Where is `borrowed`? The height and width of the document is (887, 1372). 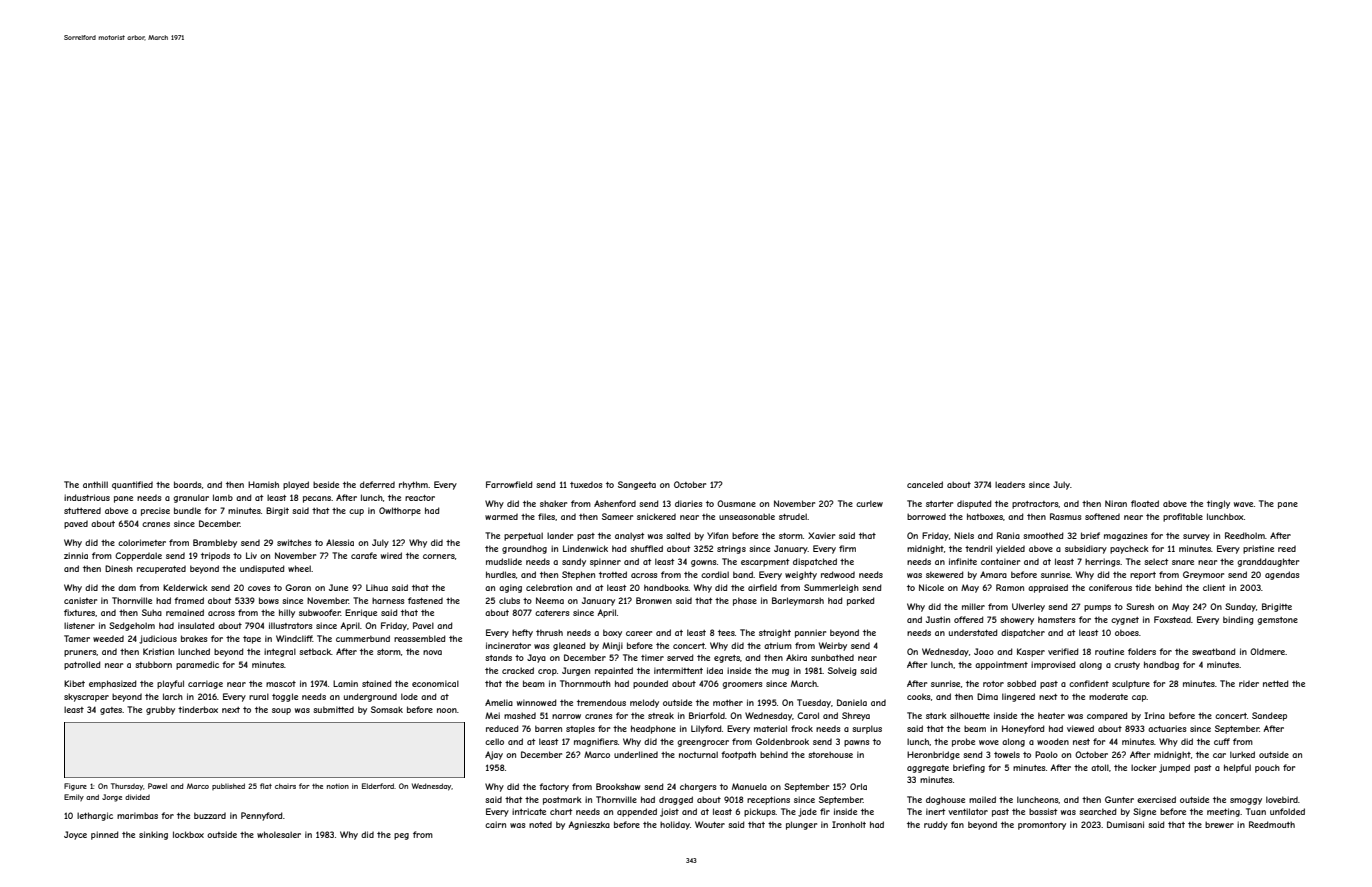 borrowed is located at coordinates (926, 516).
